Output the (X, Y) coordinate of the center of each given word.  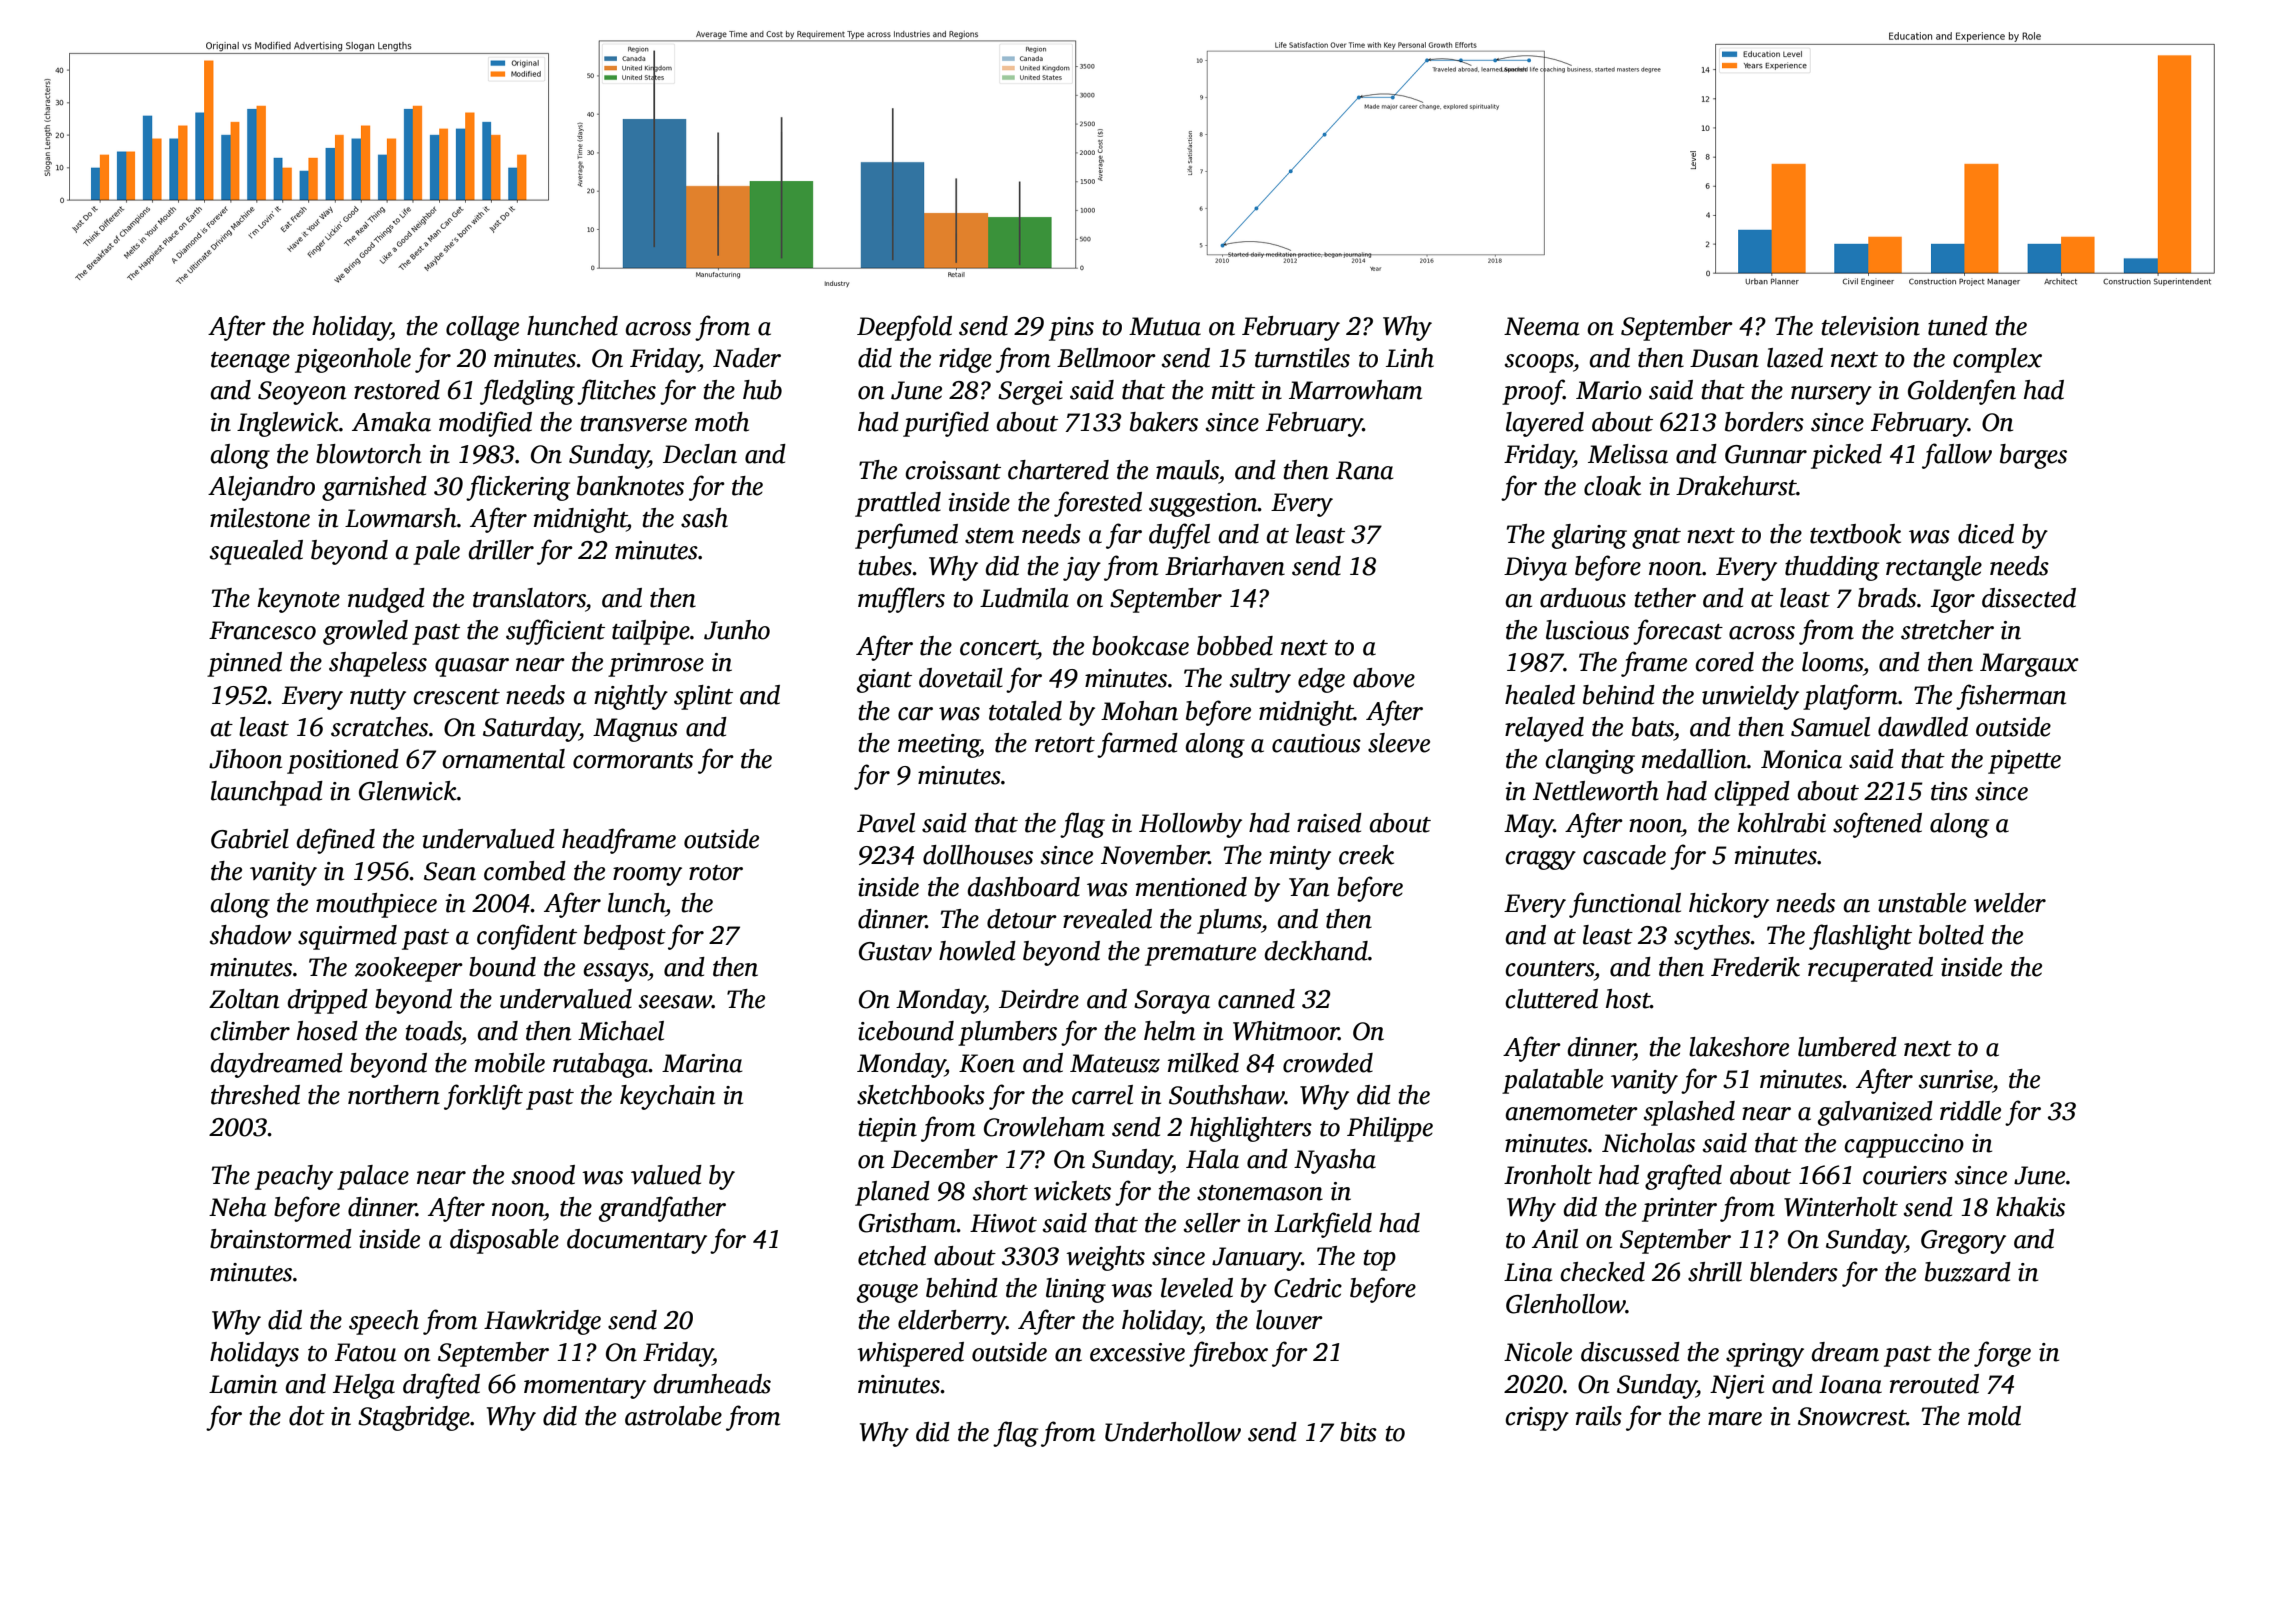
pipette (2024, 762)
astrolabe (673, 1416)
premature (1200, 955)
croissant (953, 470)
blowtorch (369, 454)
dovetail (961, 678)
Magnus (635, 730)
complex (1997, 360)
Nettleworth (1596, 791)
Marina (702, 1063)
